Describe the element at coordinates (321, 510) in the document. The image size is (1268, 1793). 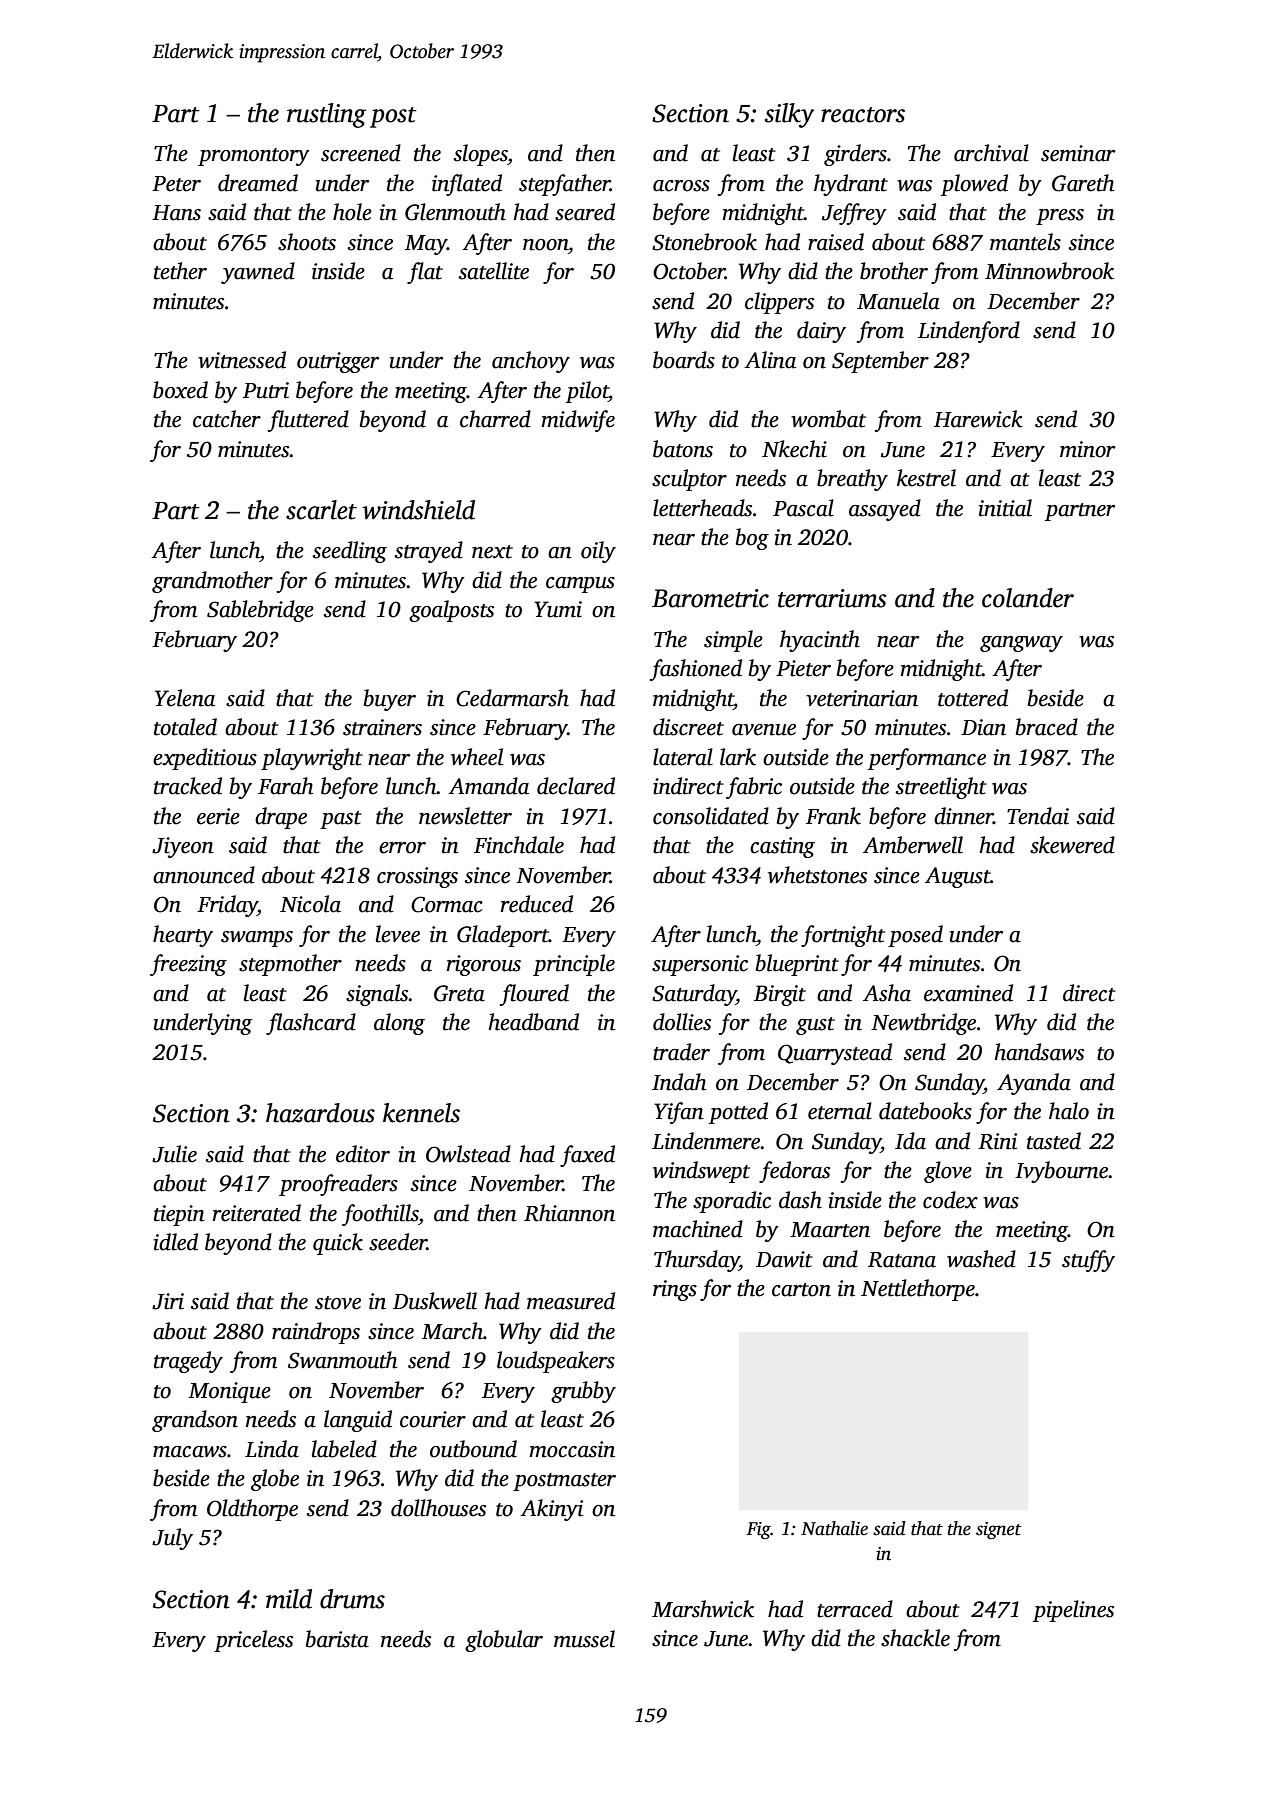
I see `scarlet` at that location.
